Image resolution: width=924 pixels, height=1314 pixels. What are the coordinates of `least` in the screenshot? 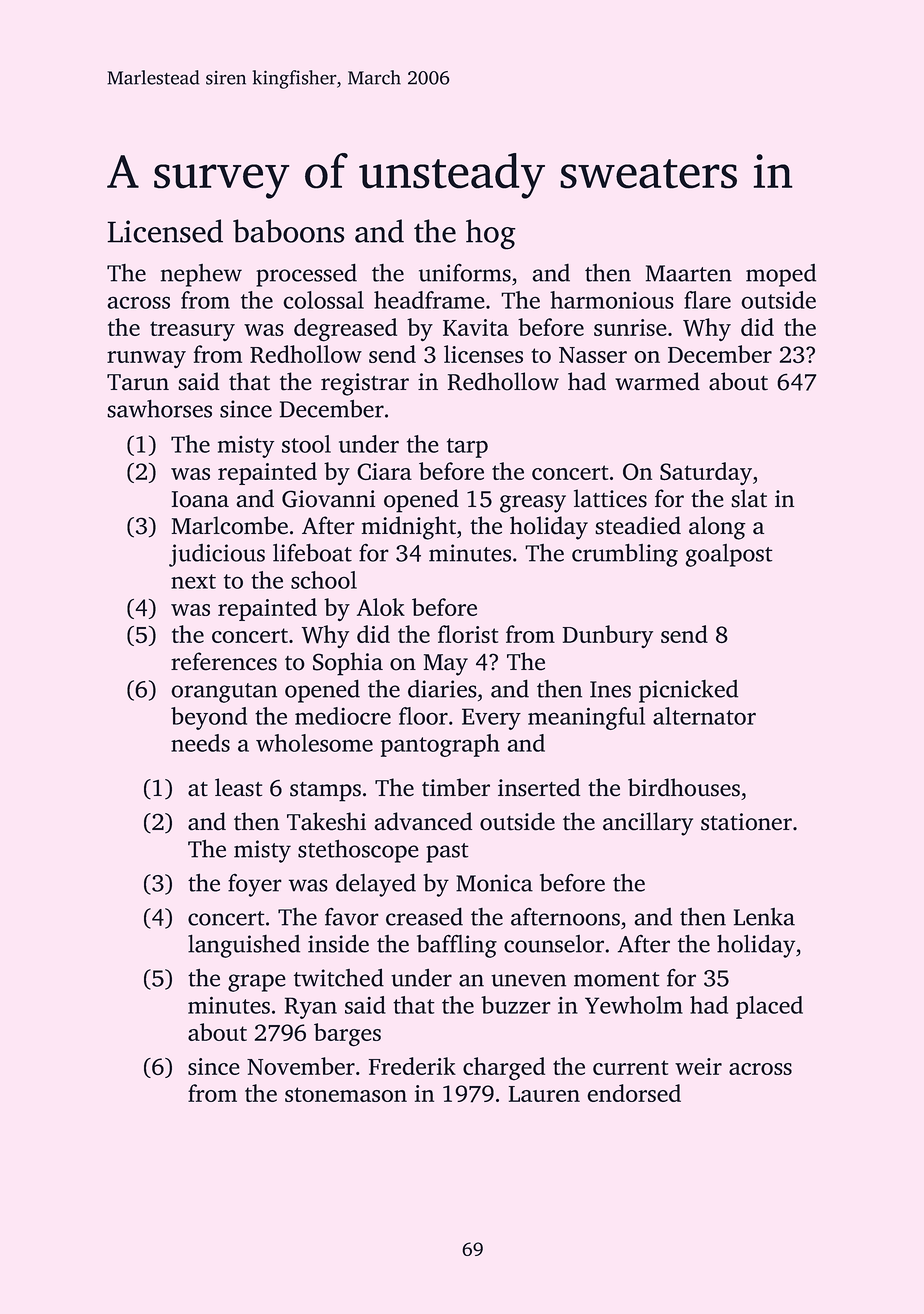 It's located at (238, 787).
